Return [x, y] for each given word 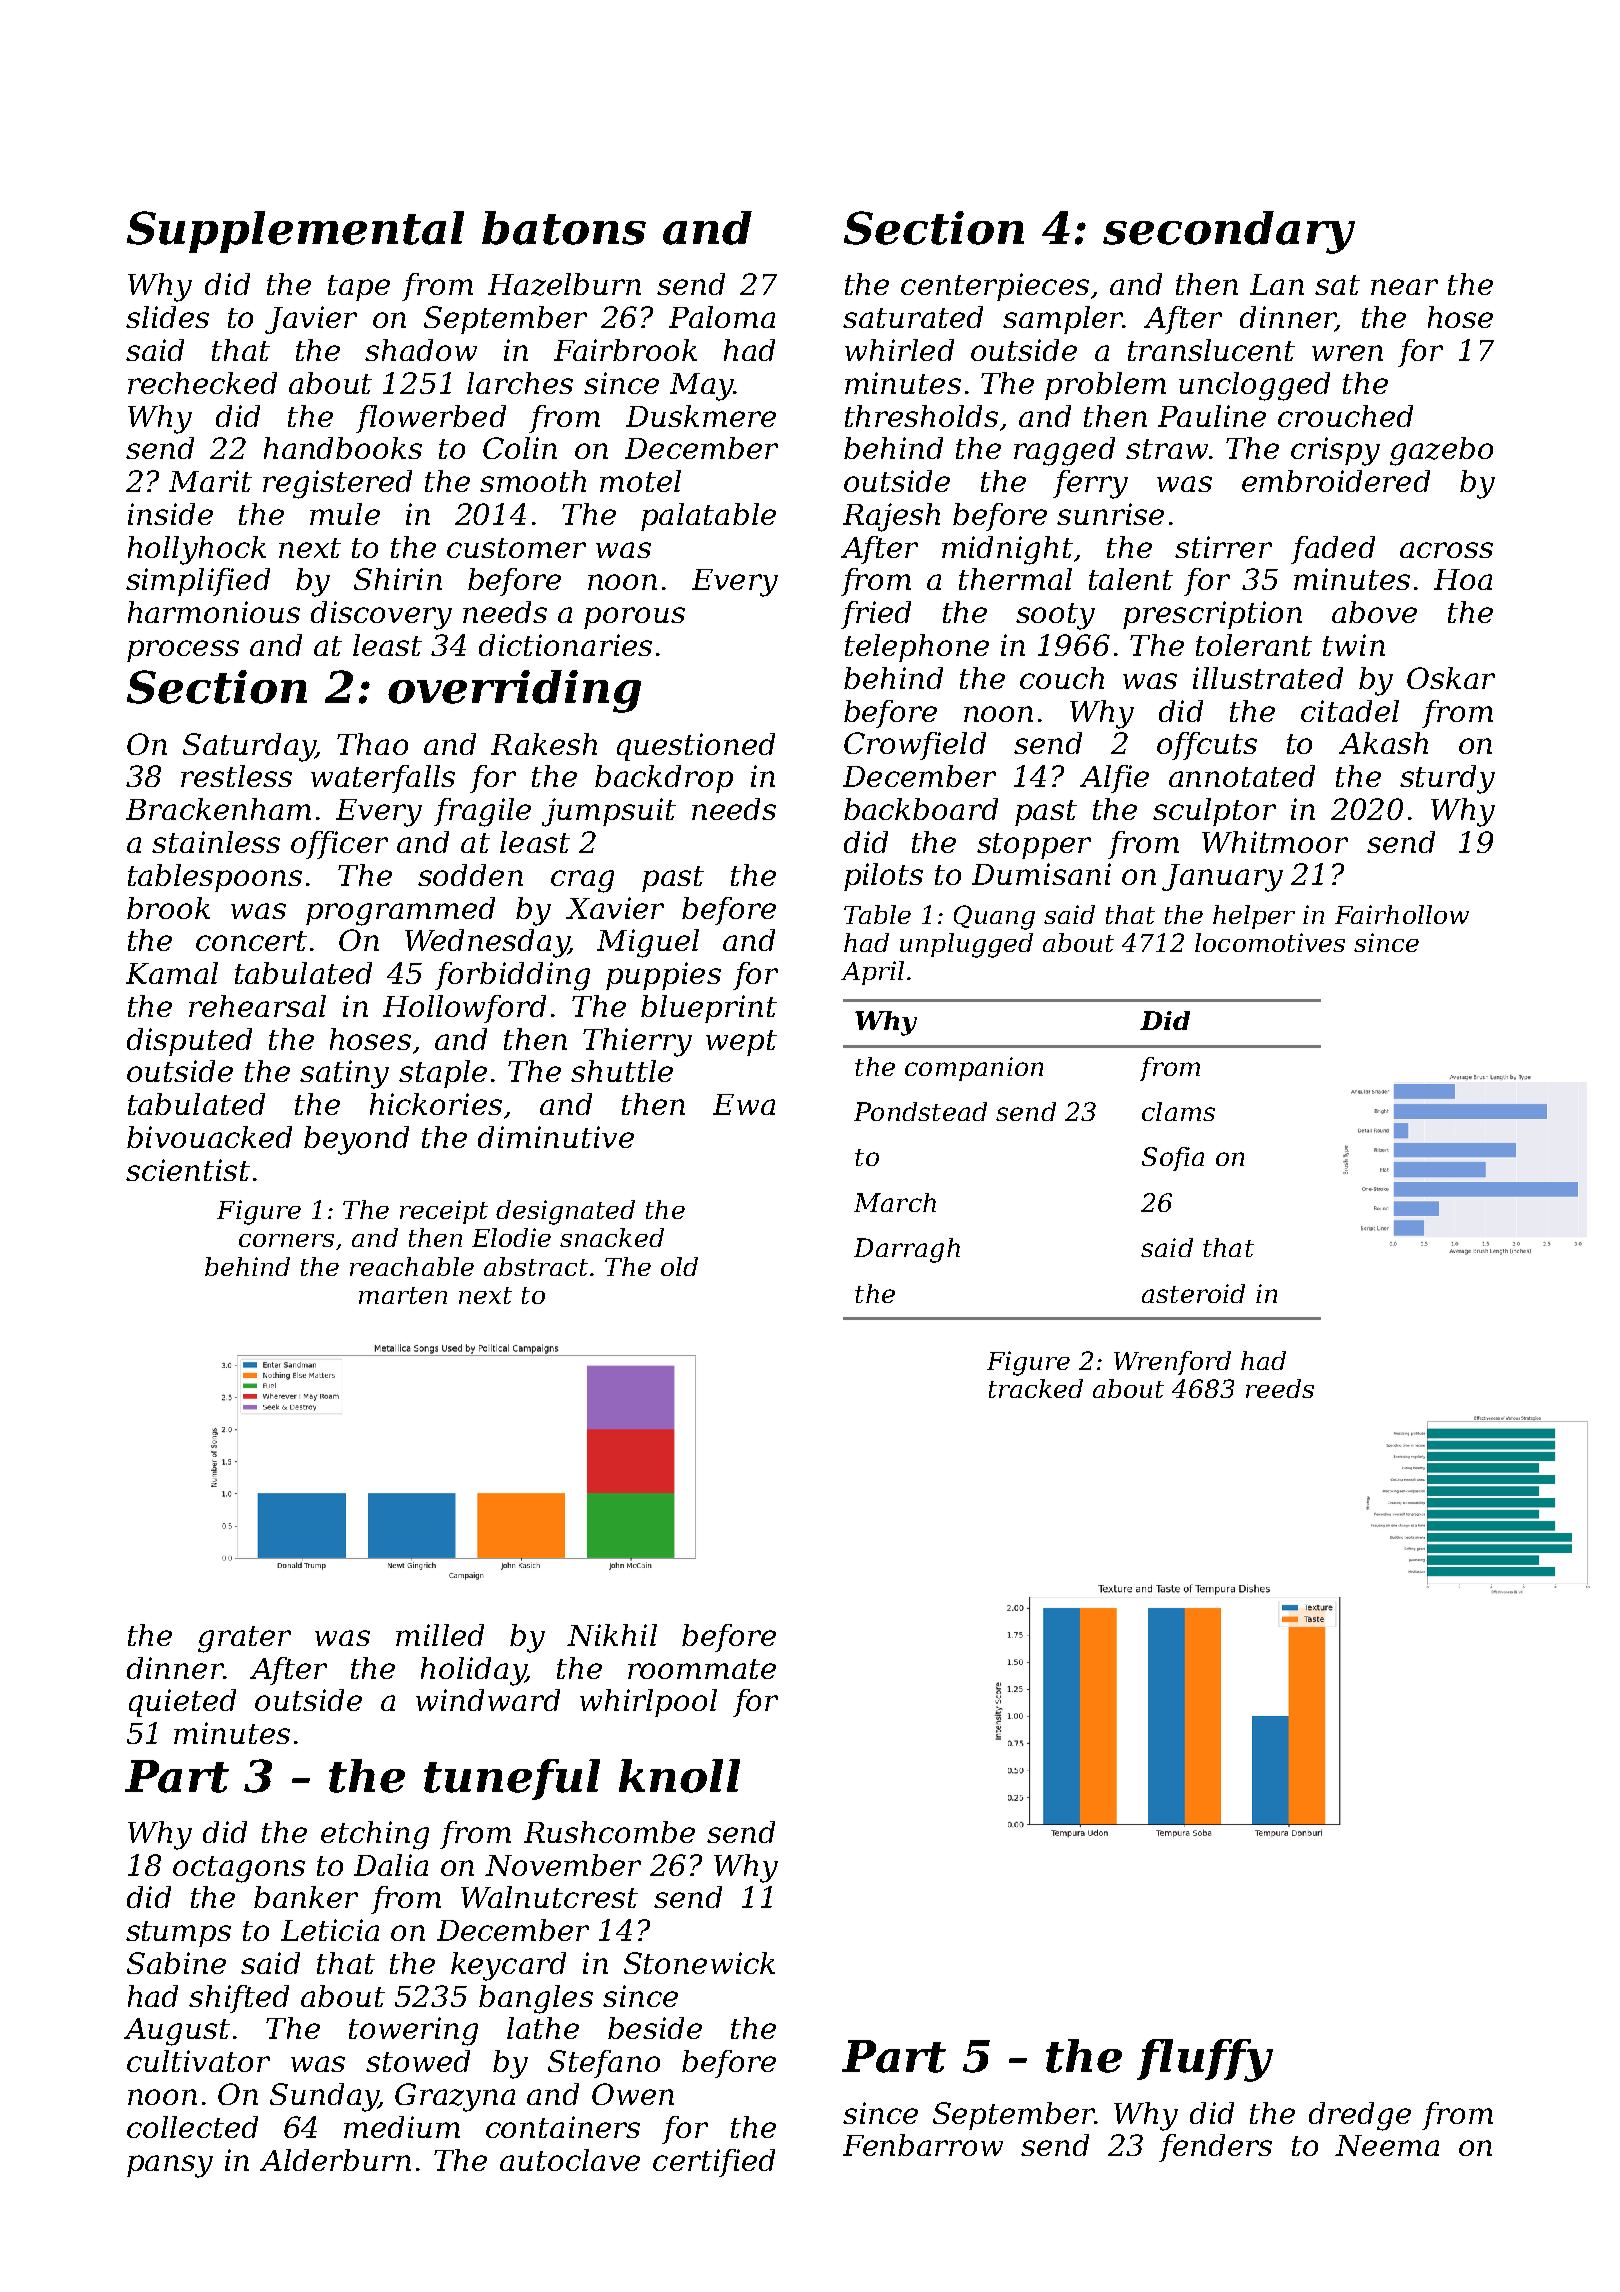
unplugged [966, 945]
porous [634, 618]
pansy [170, 2166]
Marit [210, 481]
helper [1254, 917]
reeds [1280, 1388]
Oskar [1451, 678]
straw [1167, 449]
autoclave [570, 2160]
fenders [1215, 2148]
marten [403, 1295]
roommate [702, 1669]
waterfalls [383, 779]
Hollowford [464, 1009]
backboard [921, 809]
